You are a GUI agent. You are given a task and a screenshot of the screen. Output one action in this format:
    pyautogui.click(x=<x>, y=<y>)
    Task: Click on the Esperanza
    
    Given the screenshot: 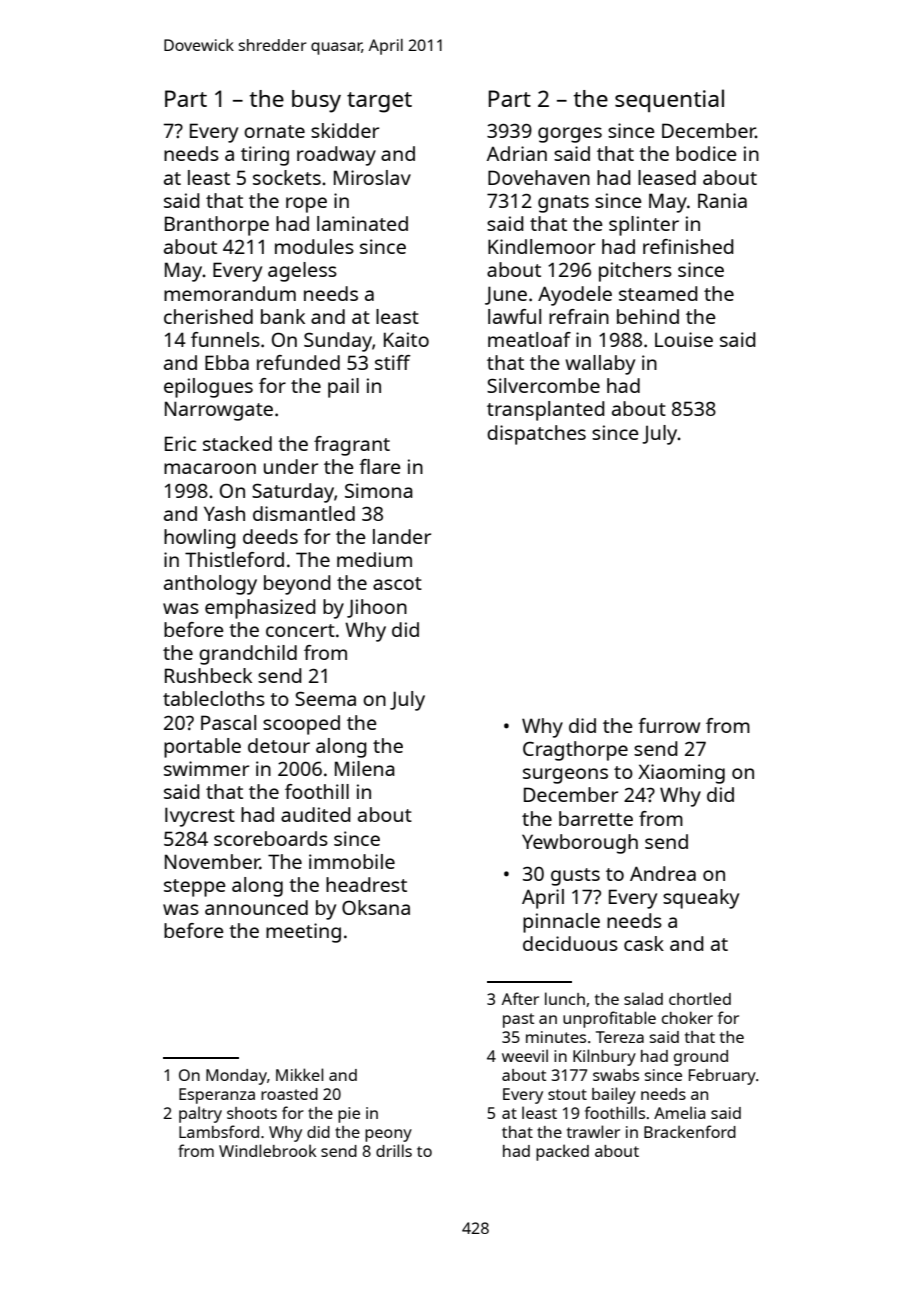 What is the action you would take?
    pyautogui.click(x=217, y=1096)
